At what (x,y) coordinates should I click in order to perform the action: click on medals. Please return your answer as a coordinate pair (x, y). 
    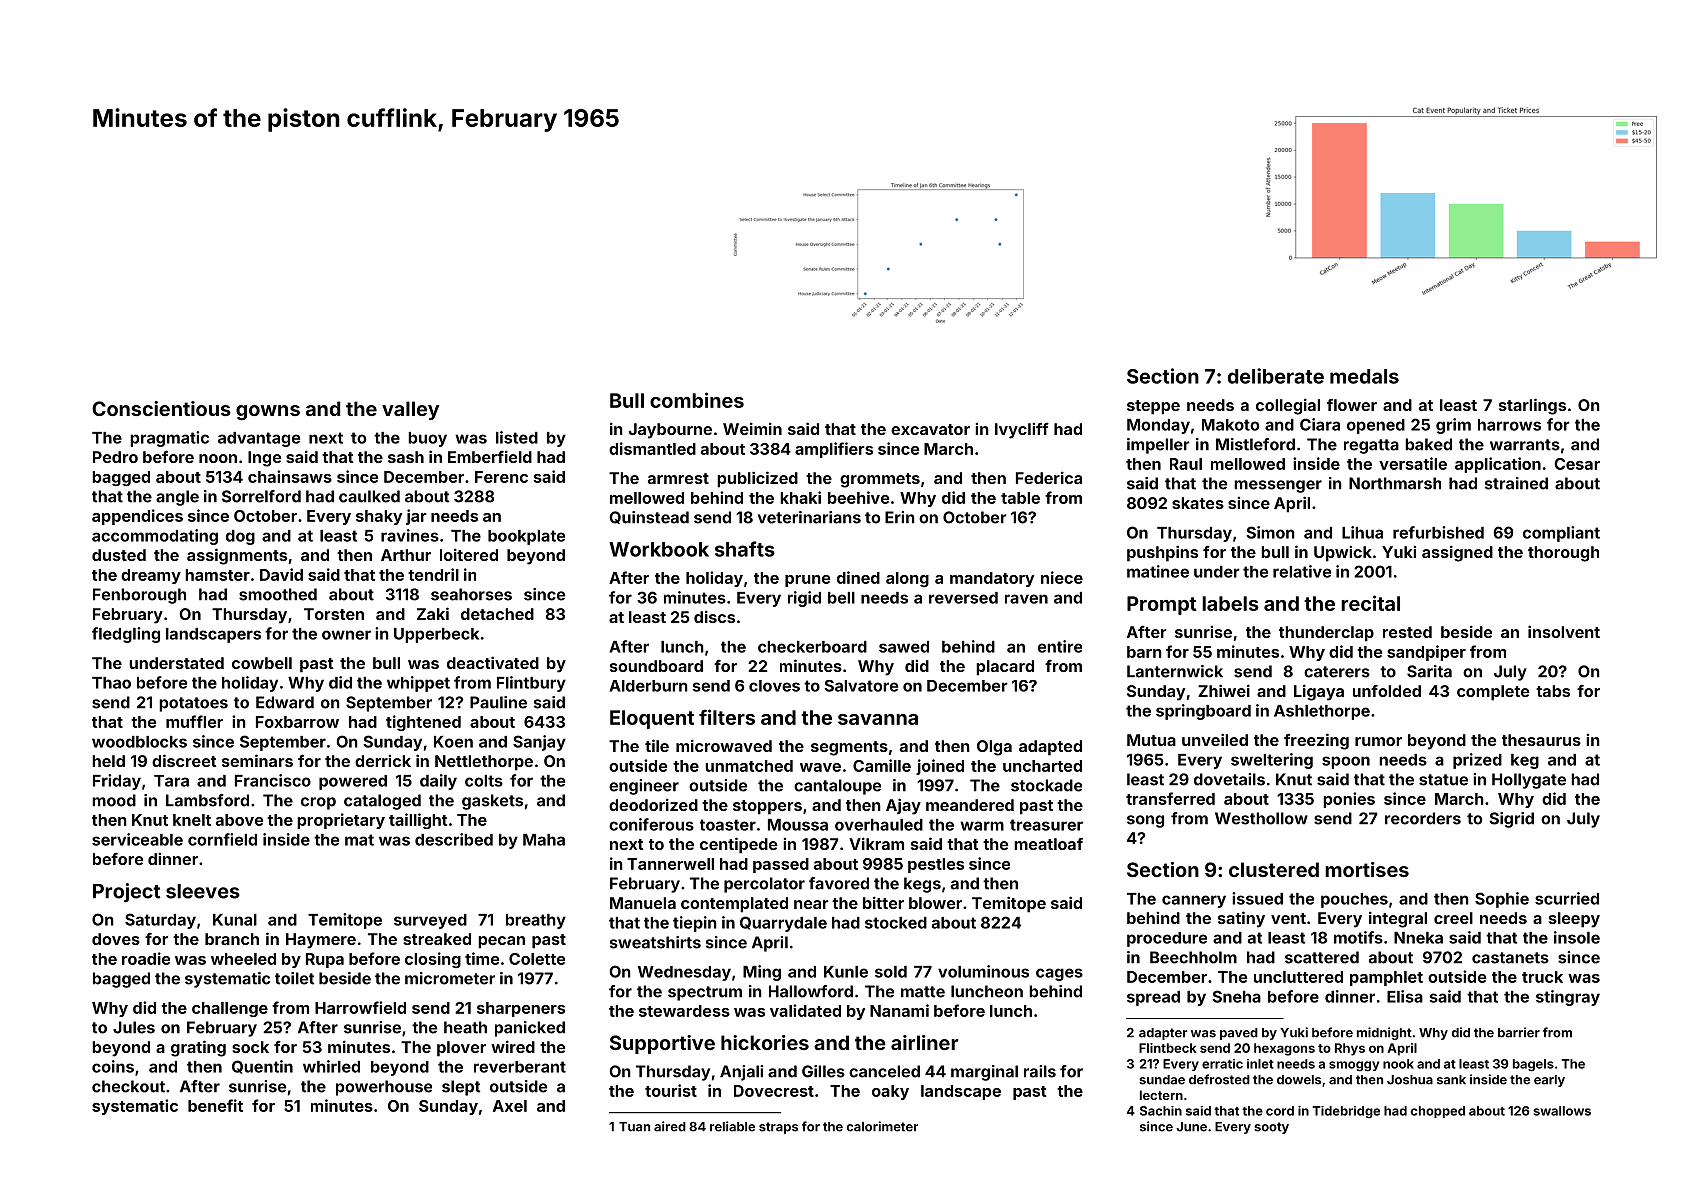
    Looking at the image, I should click on (1364, 376).
